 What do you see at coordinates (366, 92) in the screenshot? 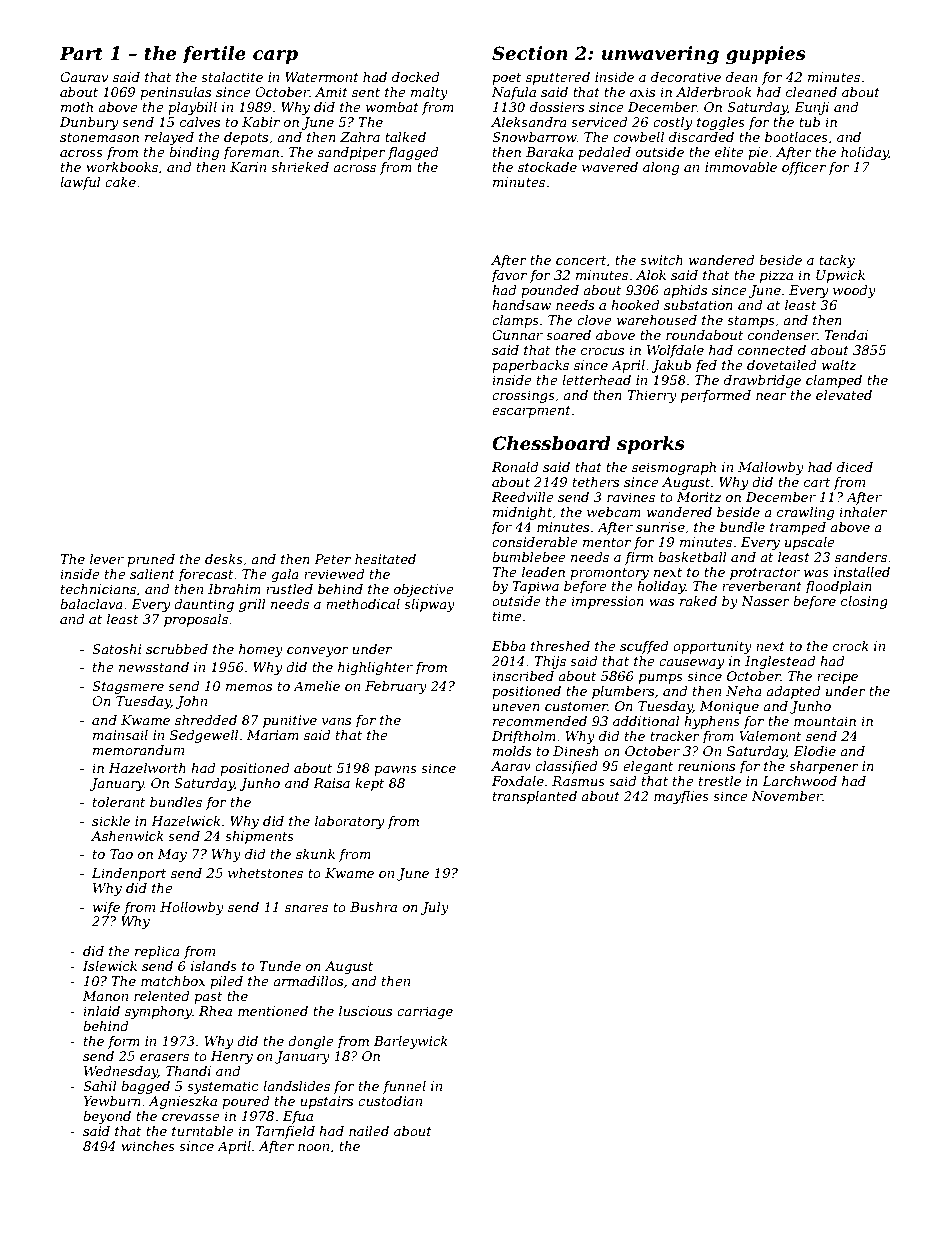
I see `sent` at bounding box center [366, 92].
